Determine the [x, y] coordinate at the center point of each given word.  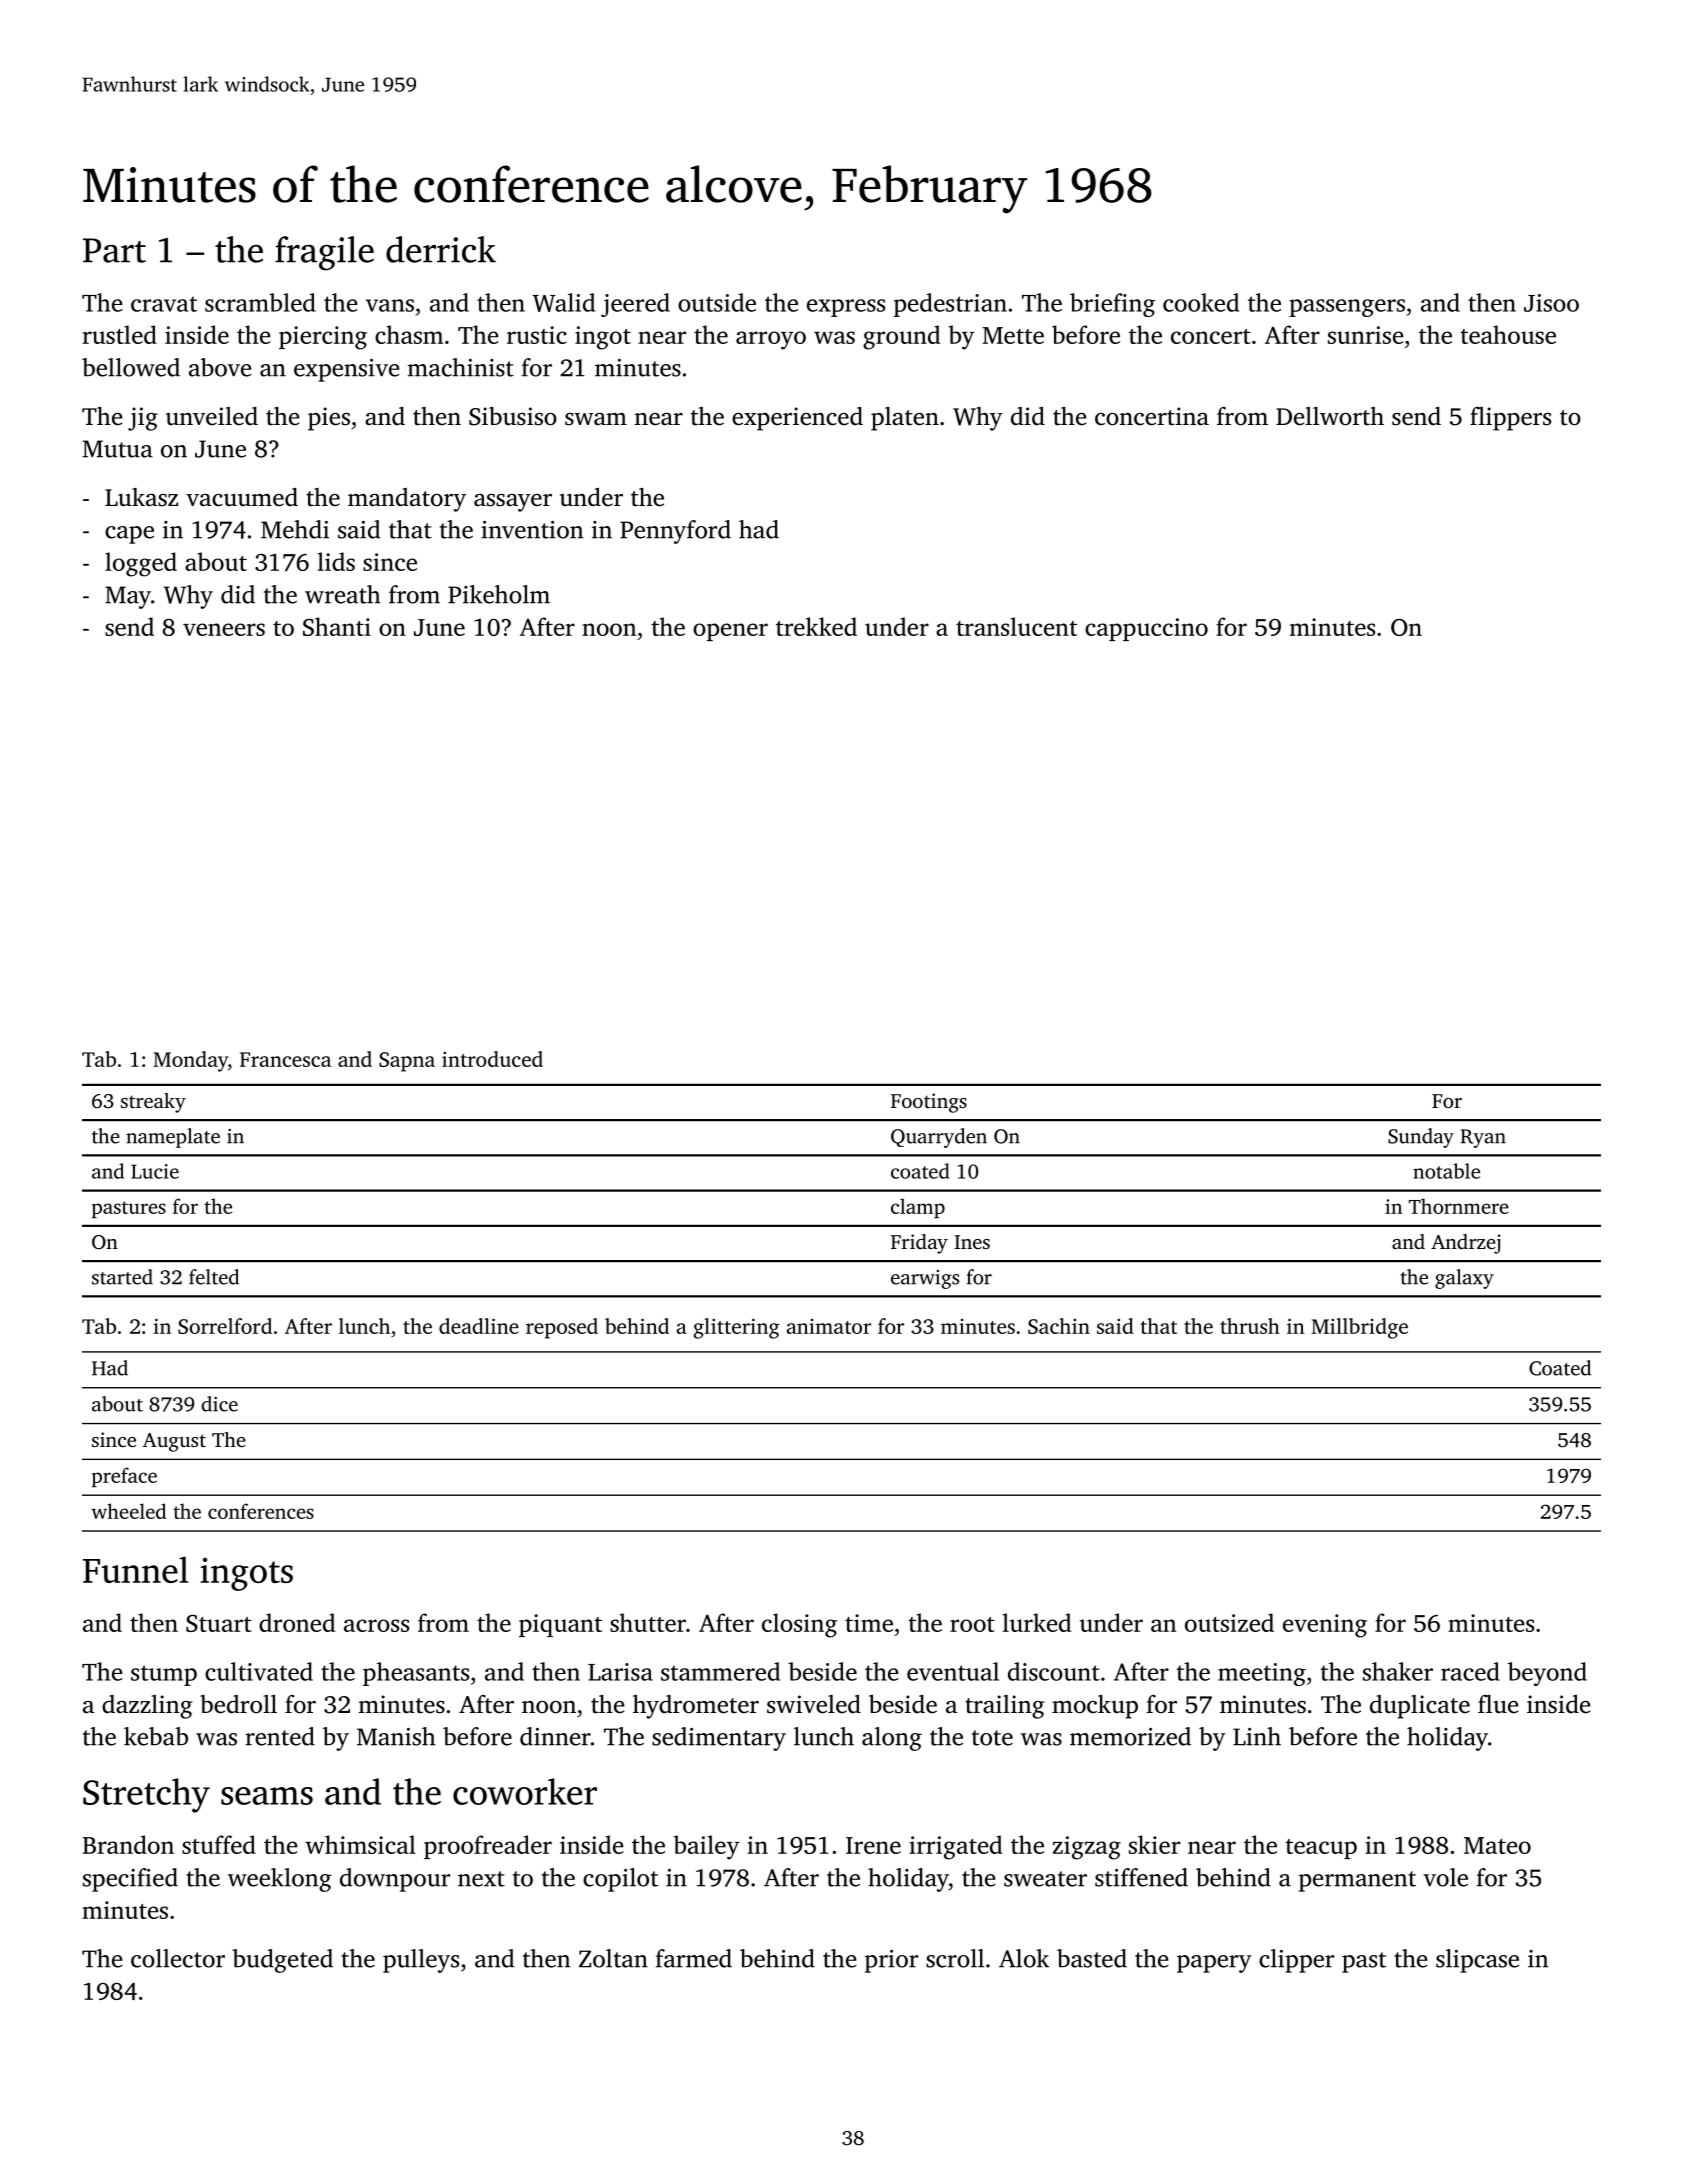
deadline [479, 1326]
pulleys [421, 1961]
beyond [1547, 1674]
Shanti [337, 626]
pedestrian [950, 305]
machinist [461, 367]
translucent [1016, 626]
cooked [1201, 302]
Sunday [1421, 1138]
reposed [562, 1328]
